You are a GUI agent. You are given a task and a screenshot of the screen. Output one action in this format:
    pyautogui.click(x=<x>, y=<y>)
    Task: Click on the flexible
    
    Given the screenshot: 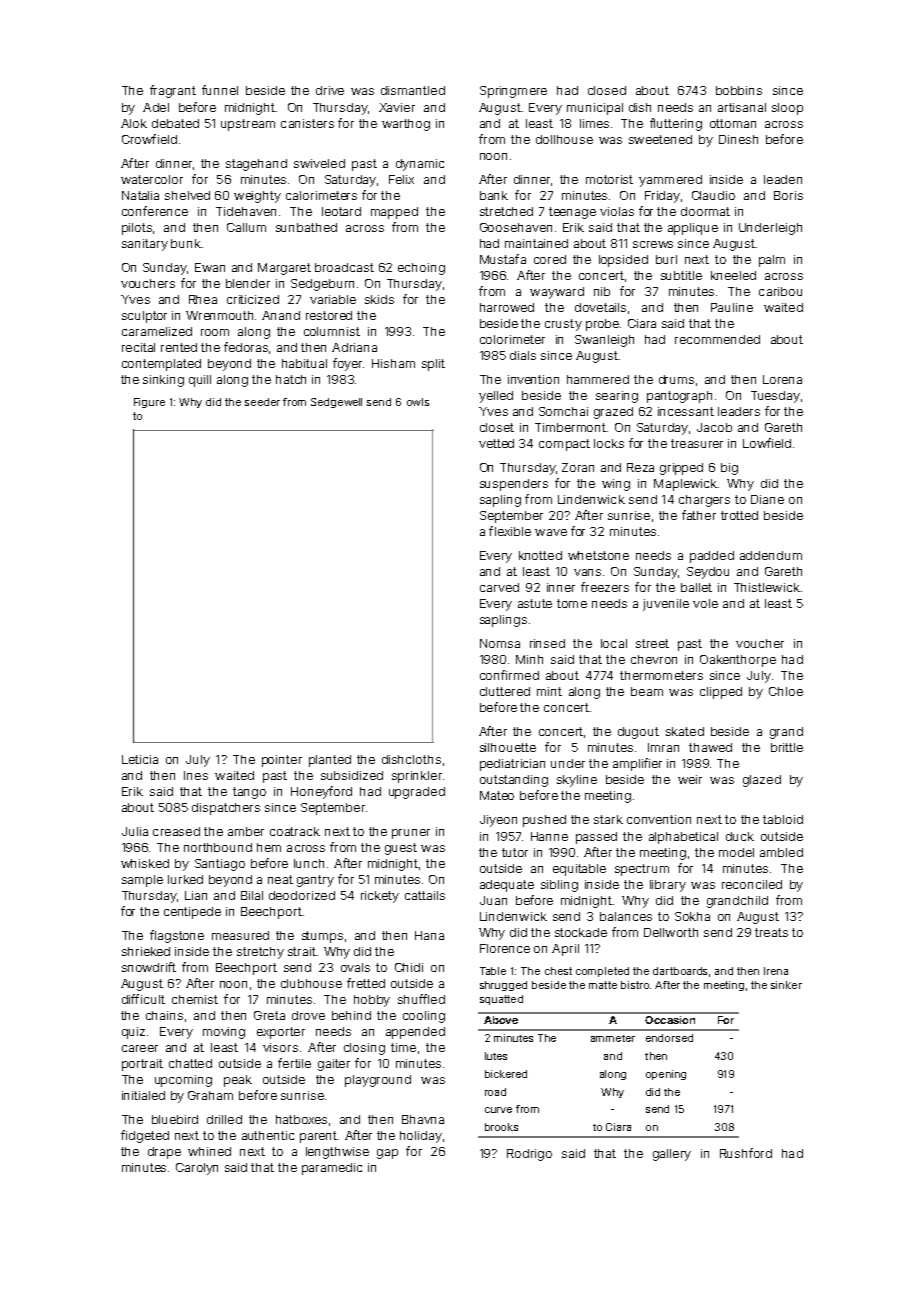 What is the action you would take?
    pyautogui.click(x=510, y=531)
